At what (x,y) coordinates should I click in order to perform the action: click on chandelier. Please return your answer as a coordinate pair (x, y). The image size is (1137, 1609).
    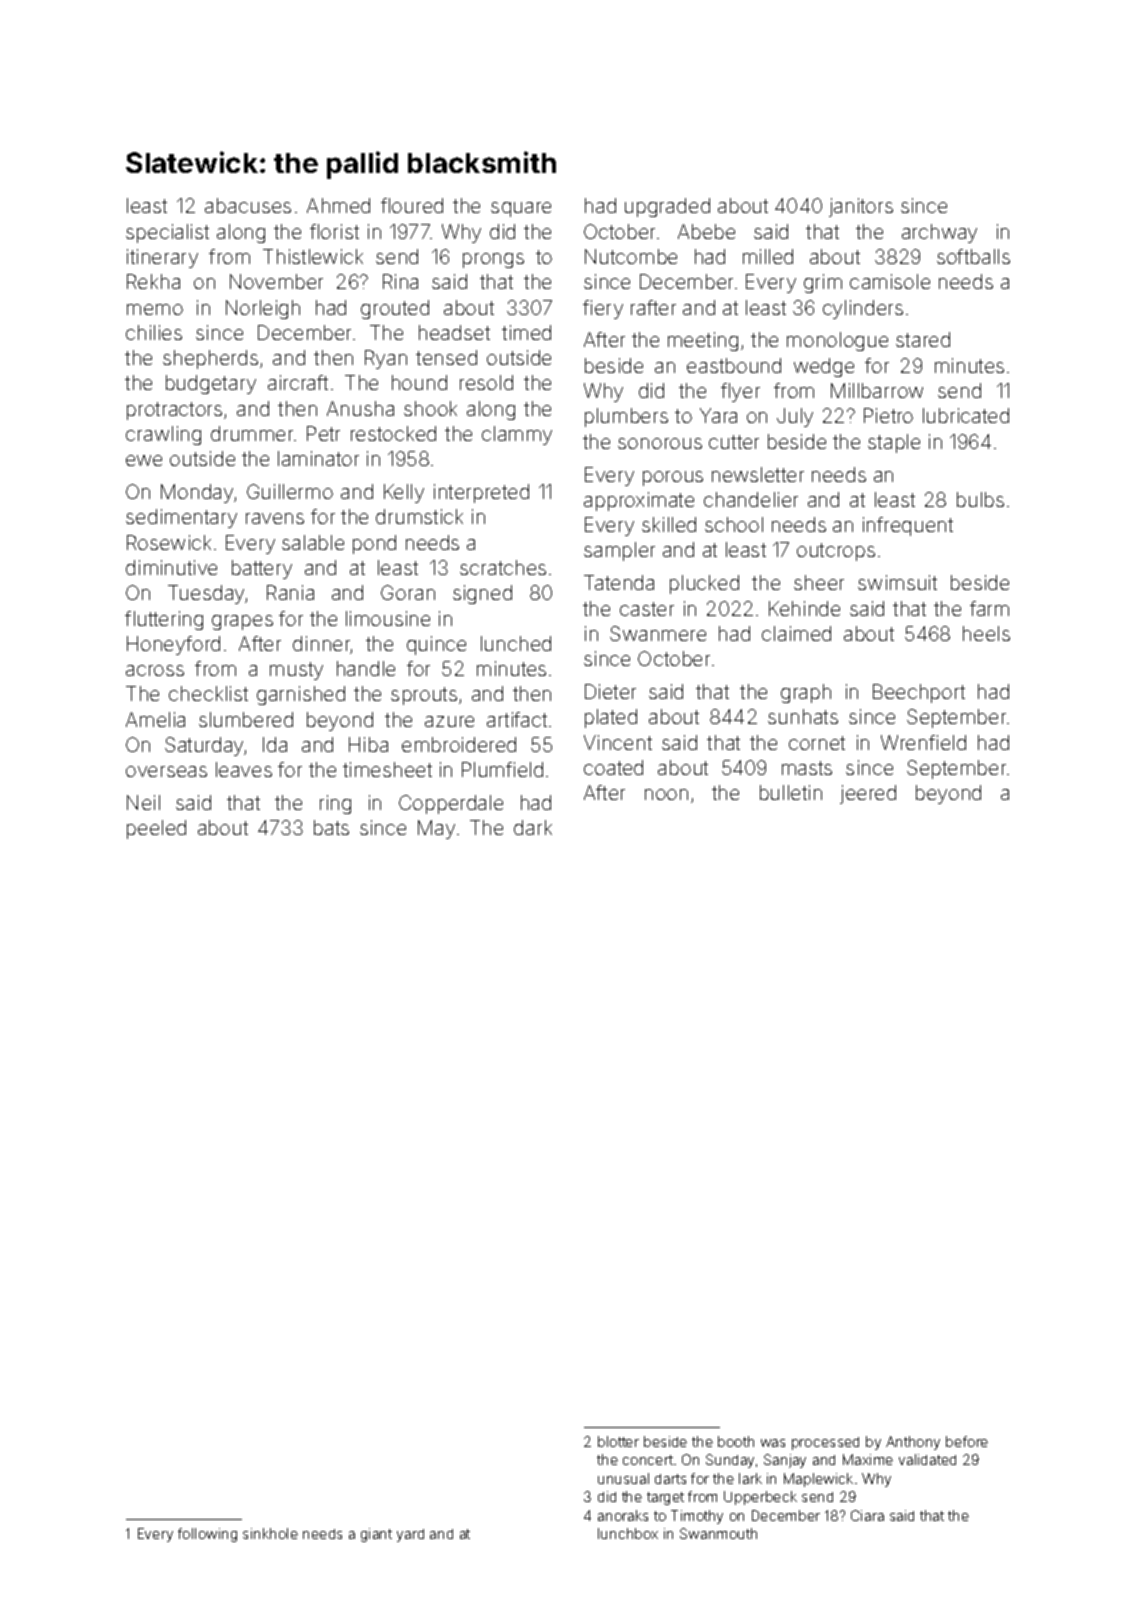
    Looking at the image, I should click on (751, 499).
